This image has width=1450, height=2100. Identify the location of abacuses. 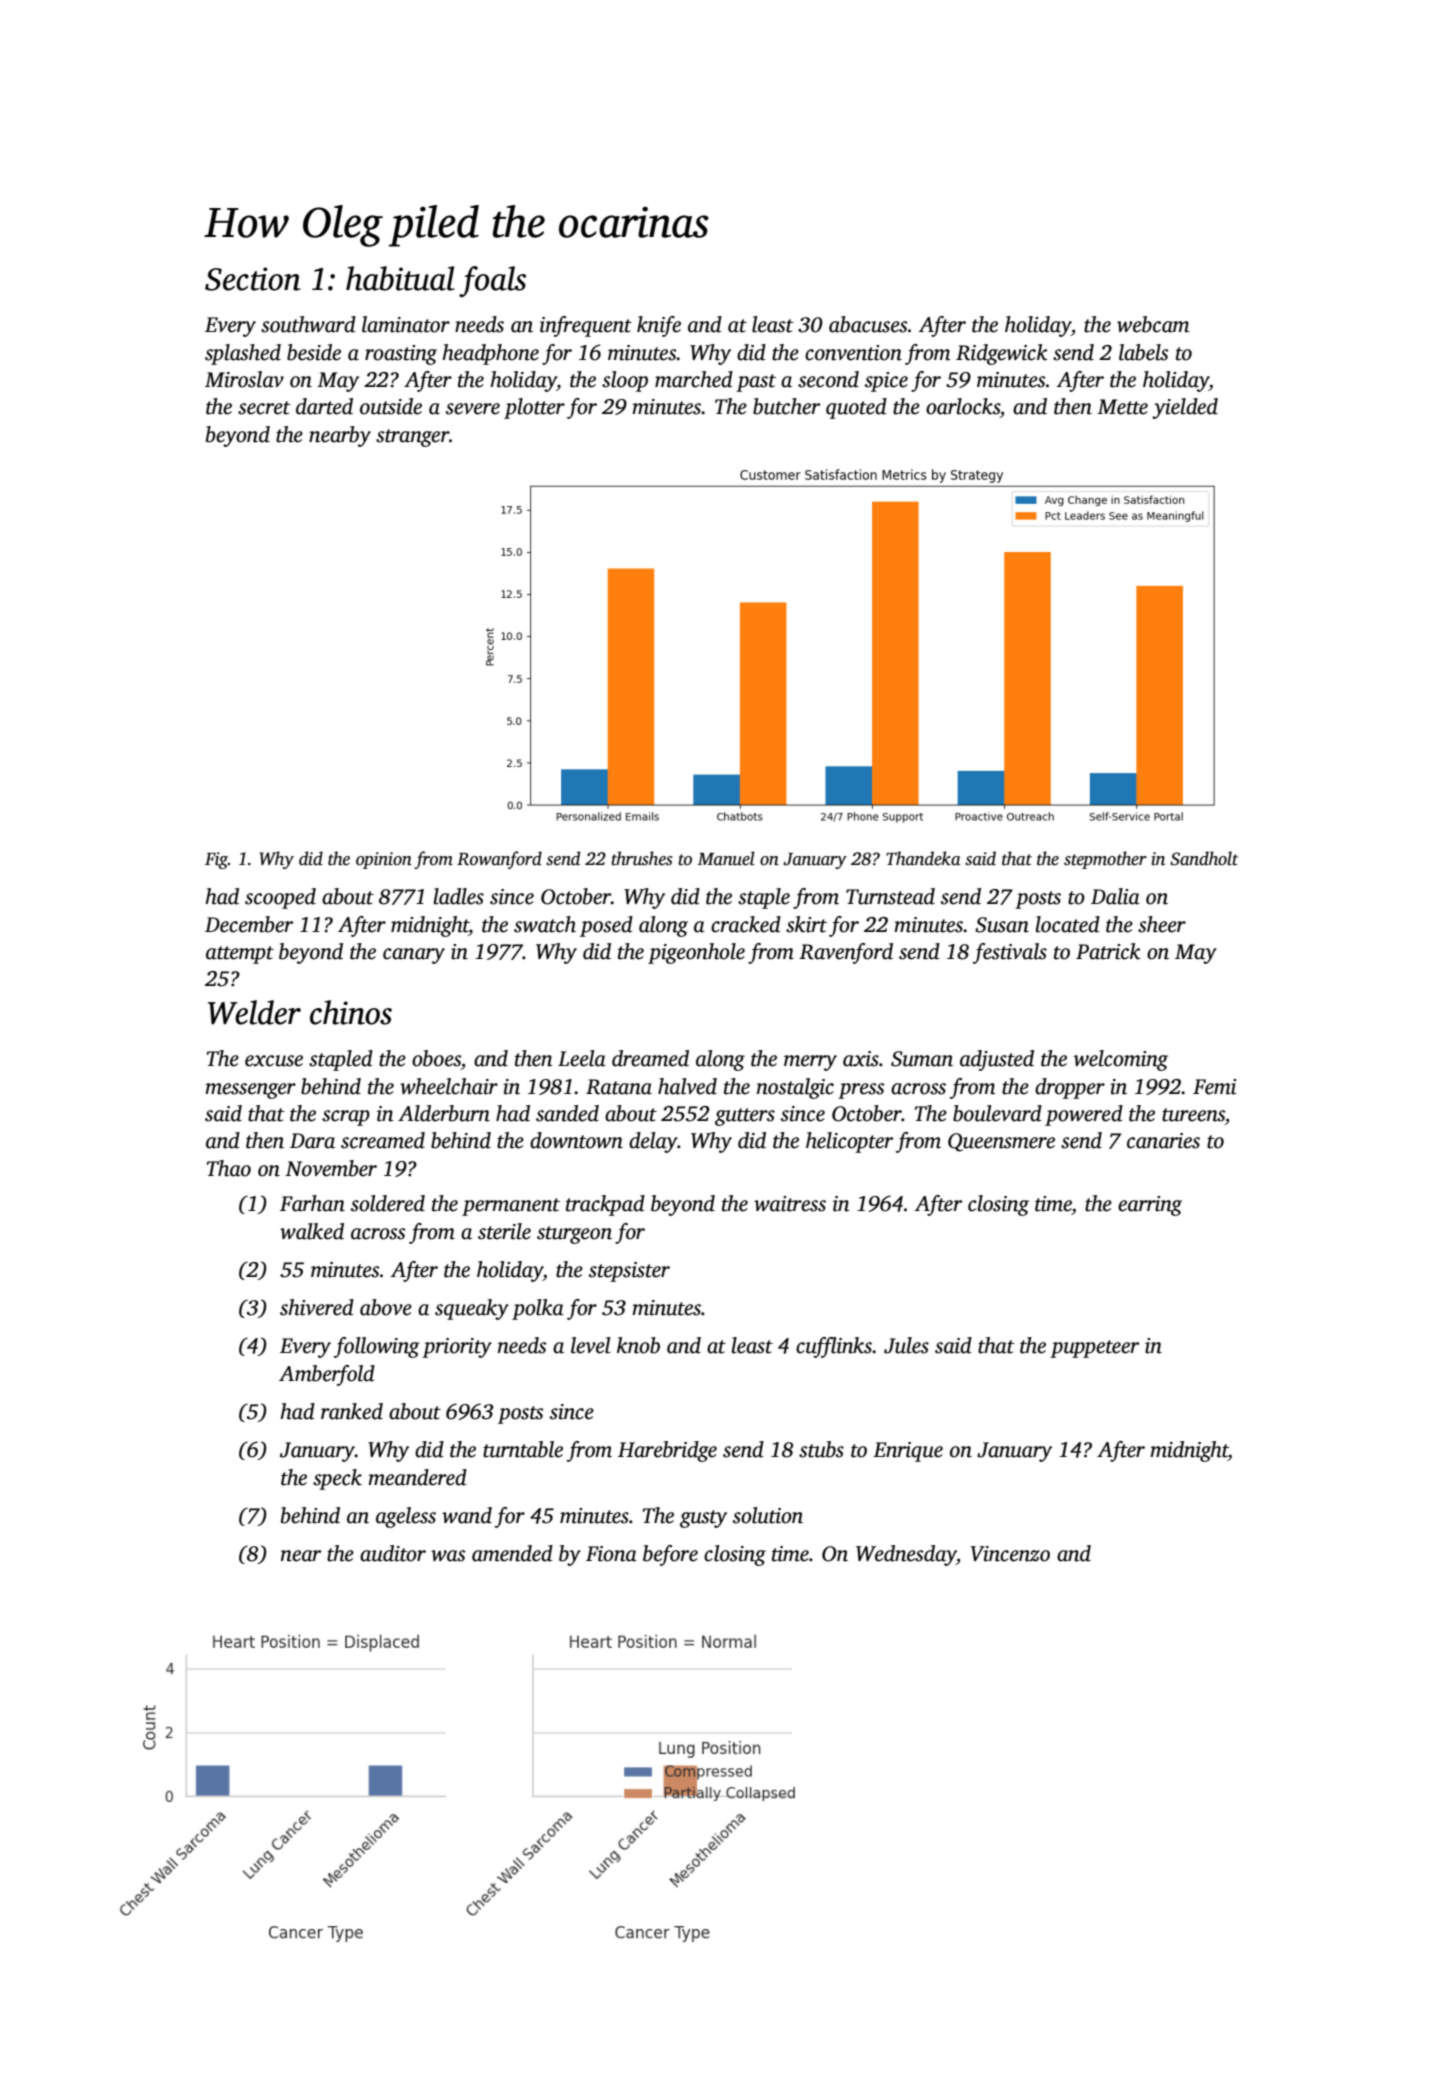
(868, 324).
